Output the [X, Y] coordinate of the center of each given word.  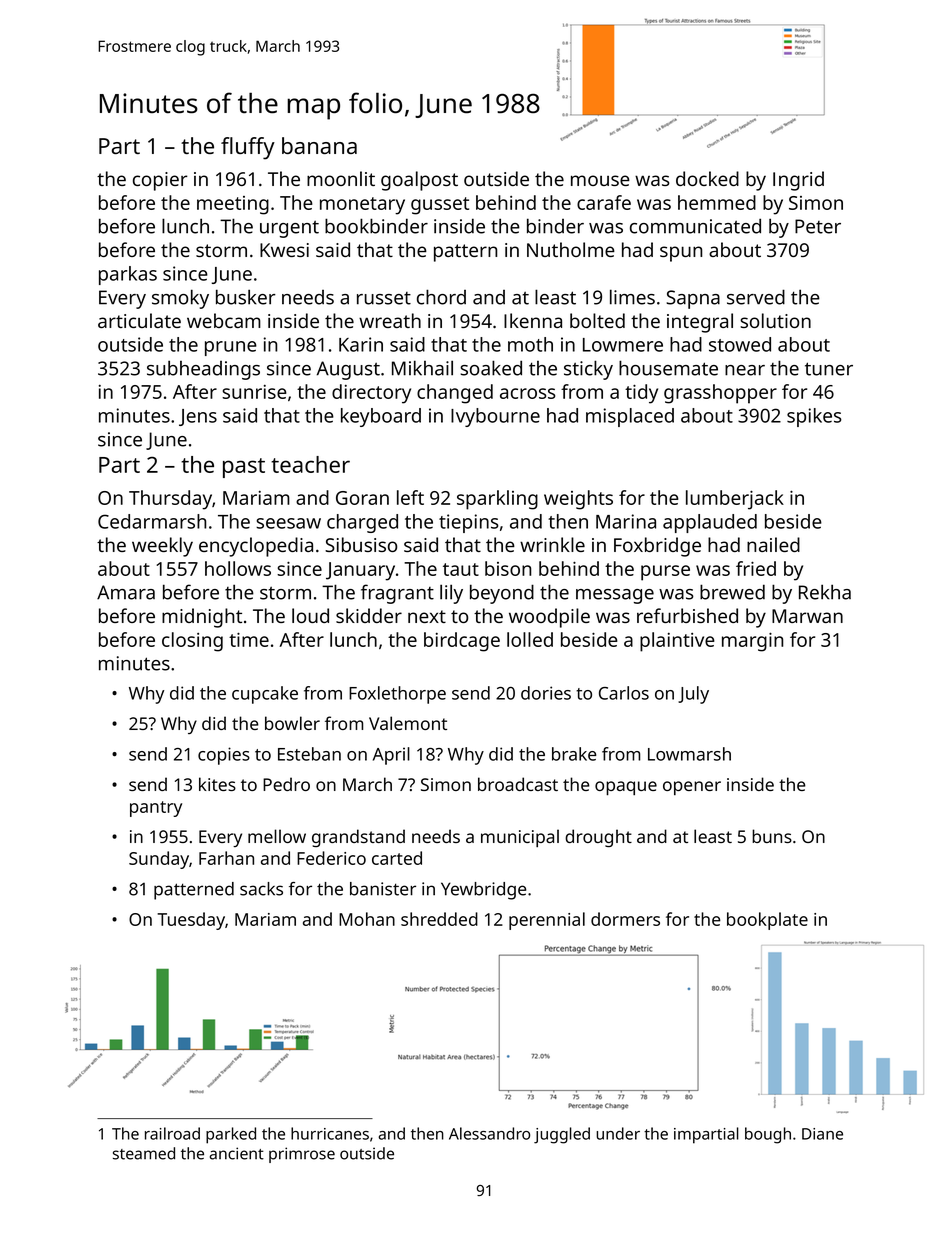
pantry [156, 809]
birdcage [462, 642]
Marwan [807, 616]
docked [707, 178]
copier [160, 181]
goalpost [419, 181]
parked [231, 1135]
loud [310, 615]
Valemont [408, 723]
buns [772, 836]
